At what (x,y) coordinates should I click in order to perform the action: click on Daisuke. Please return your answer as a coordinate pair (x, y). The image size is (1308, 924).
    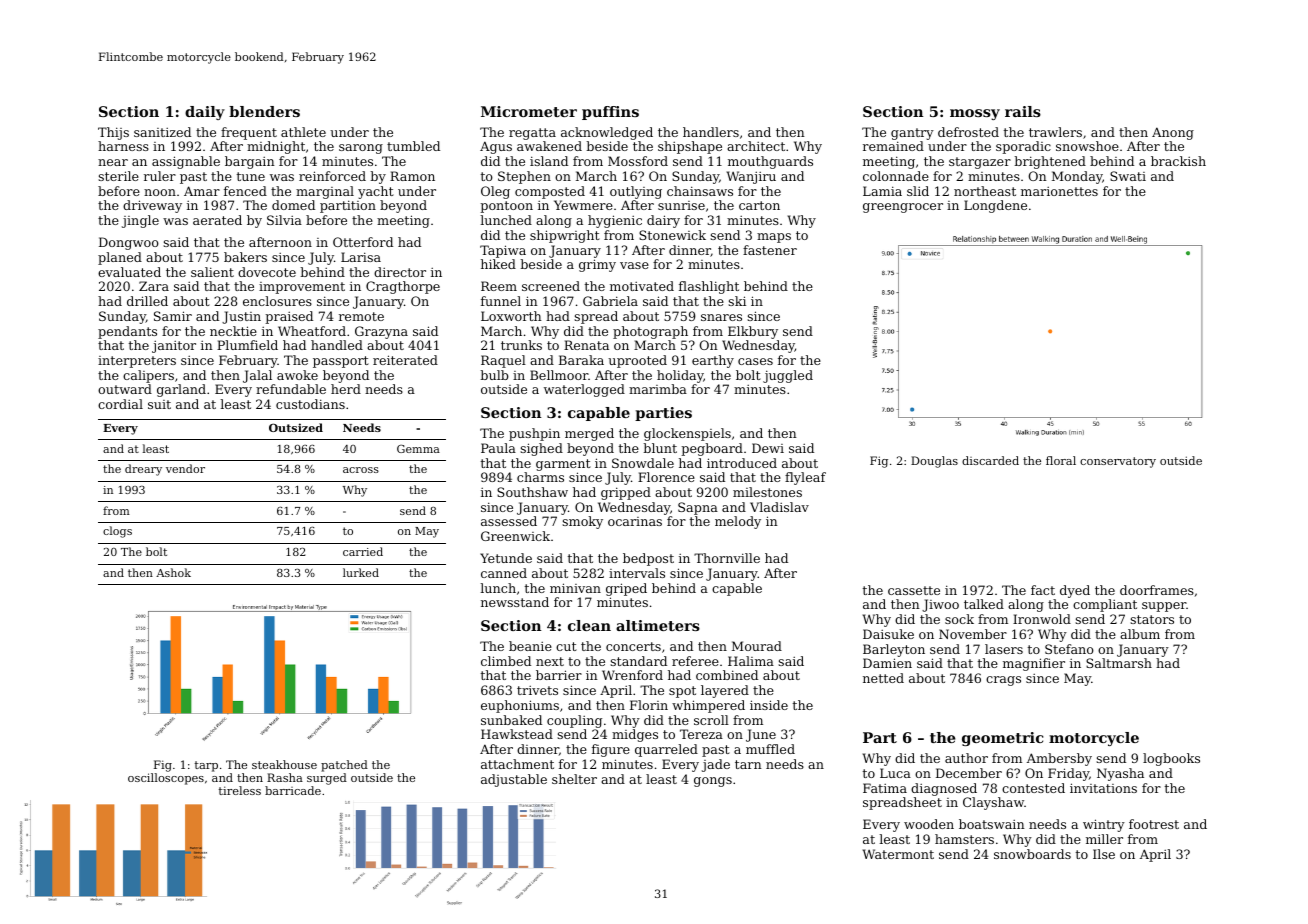
    Looking at the image, I should click on (888, 634).
